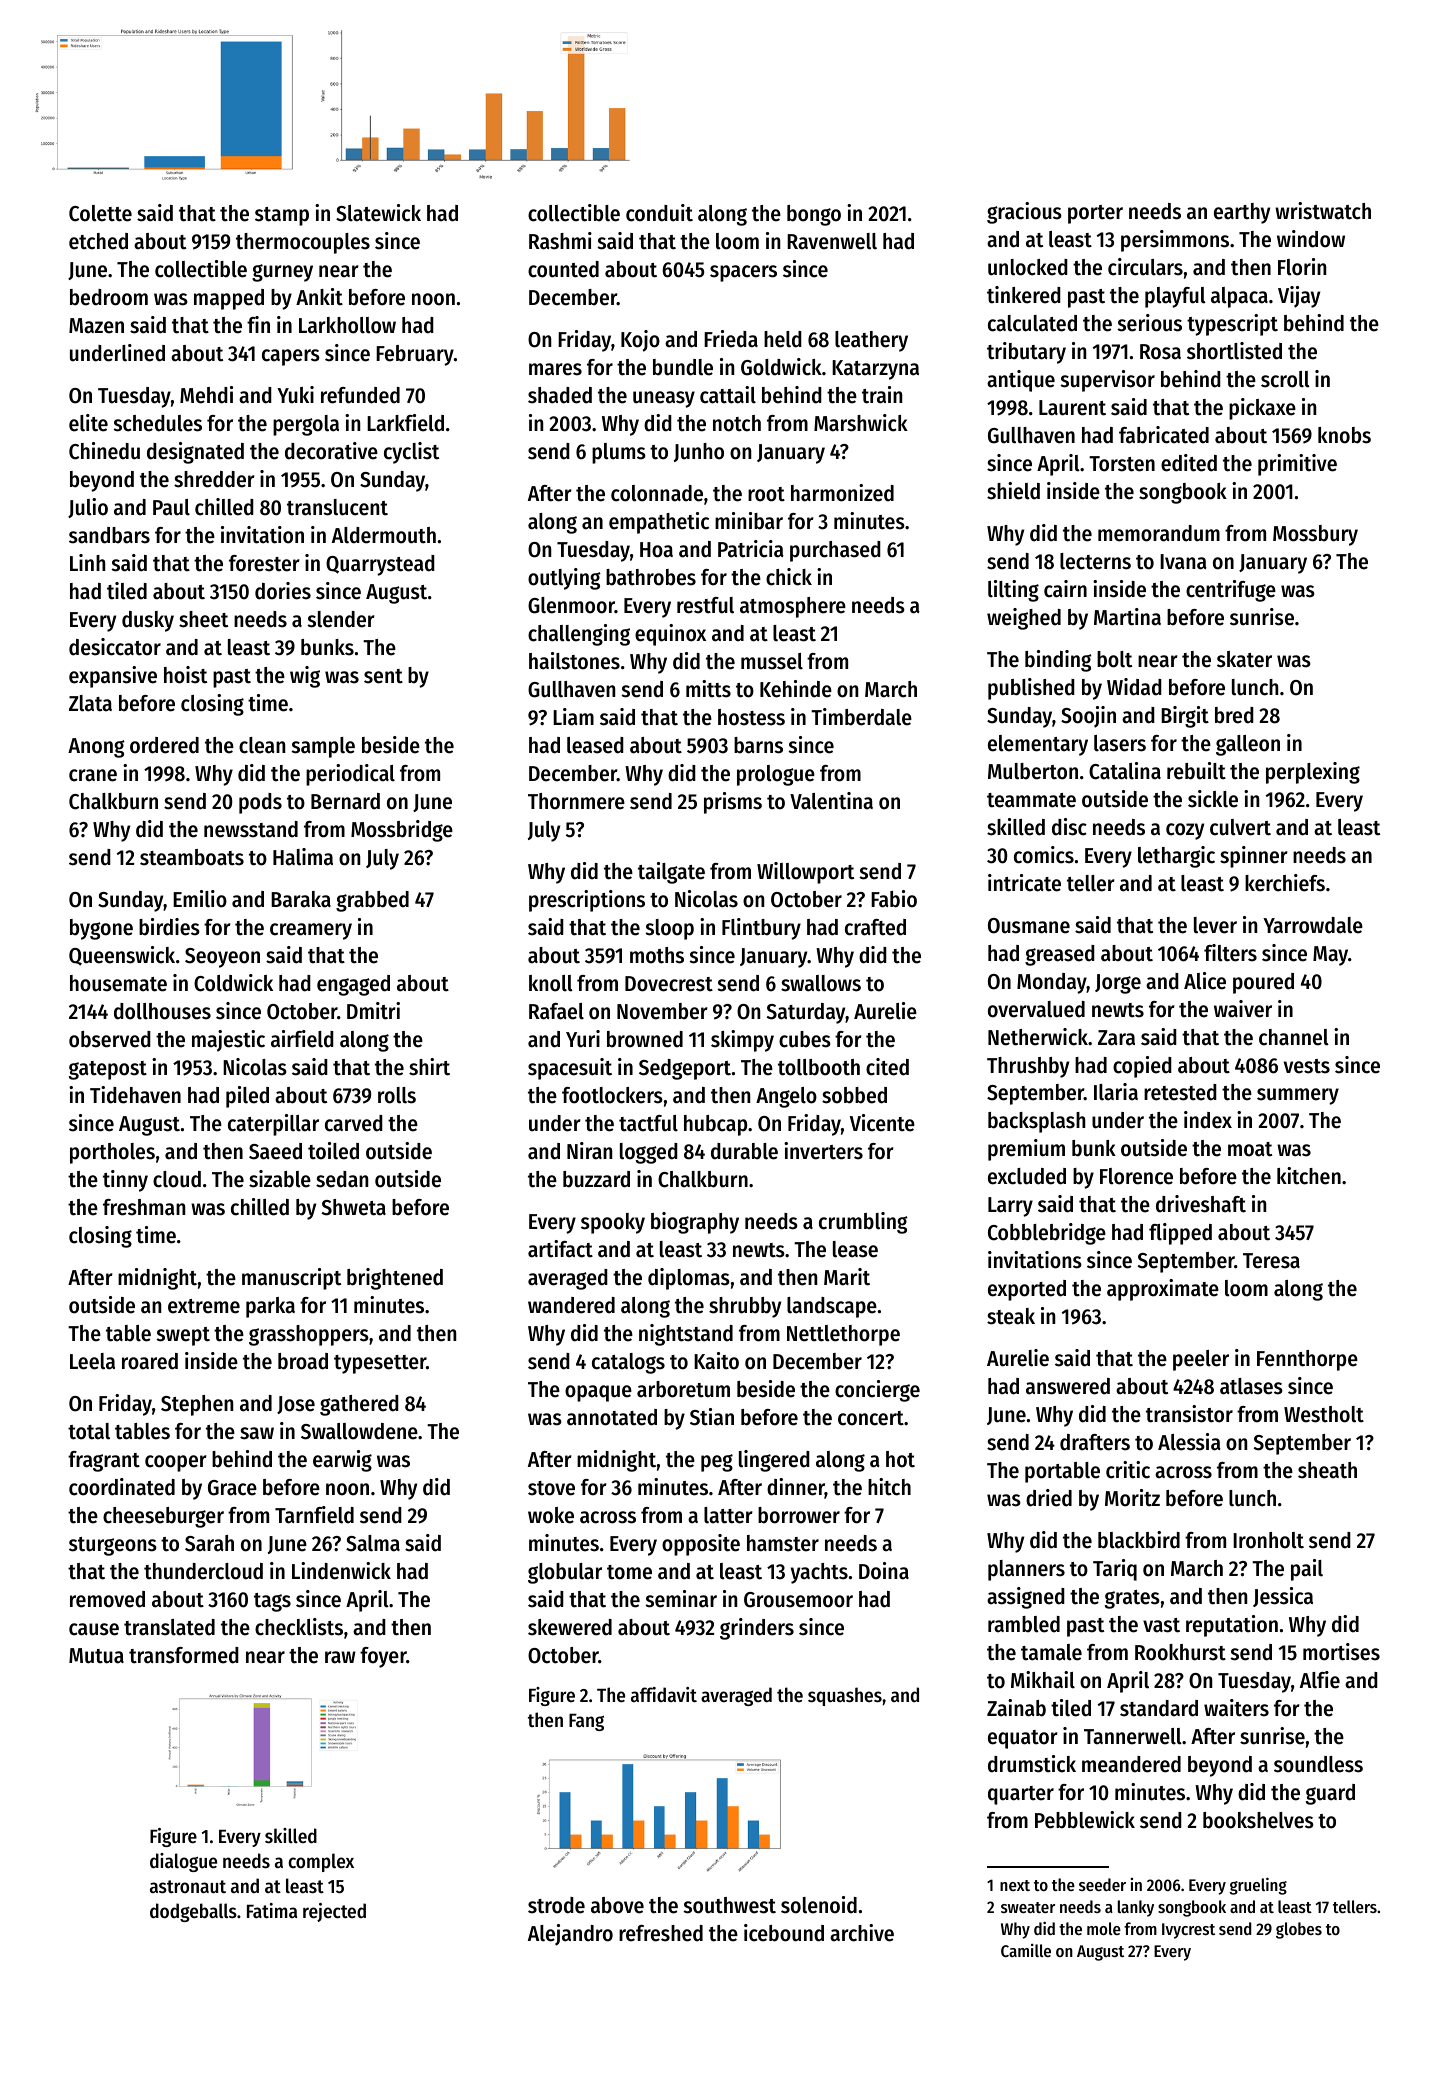  What do you see at coordinates (576, 801) in the screenshot?
I see `Thornmere` at bounding box center [576, 801].
